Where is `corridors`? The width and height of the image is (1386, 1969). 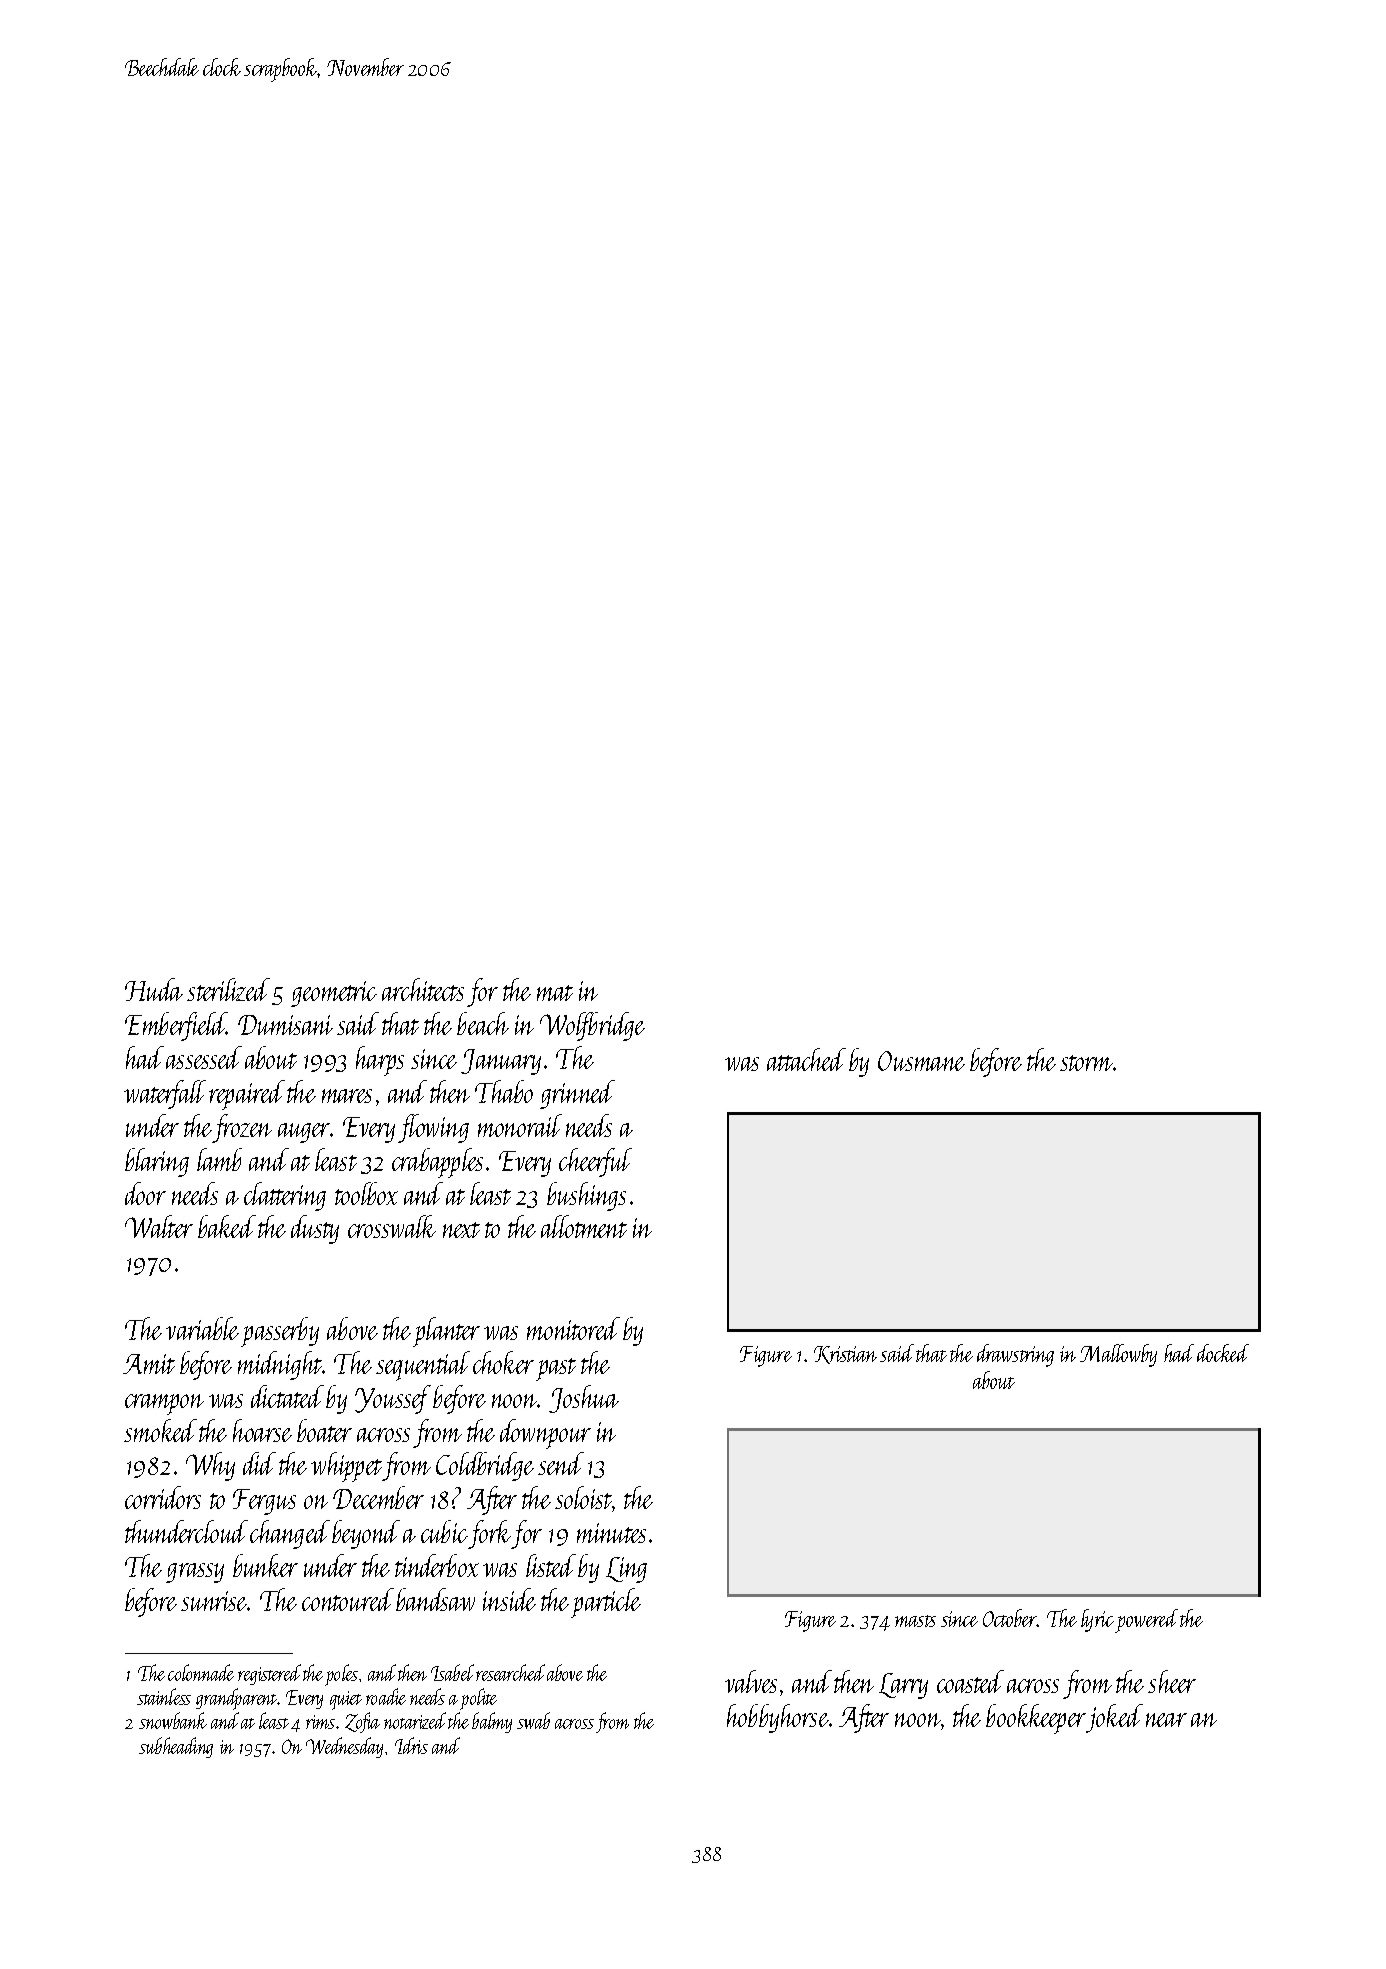 corridors is located at coordinates (163, 1497).
